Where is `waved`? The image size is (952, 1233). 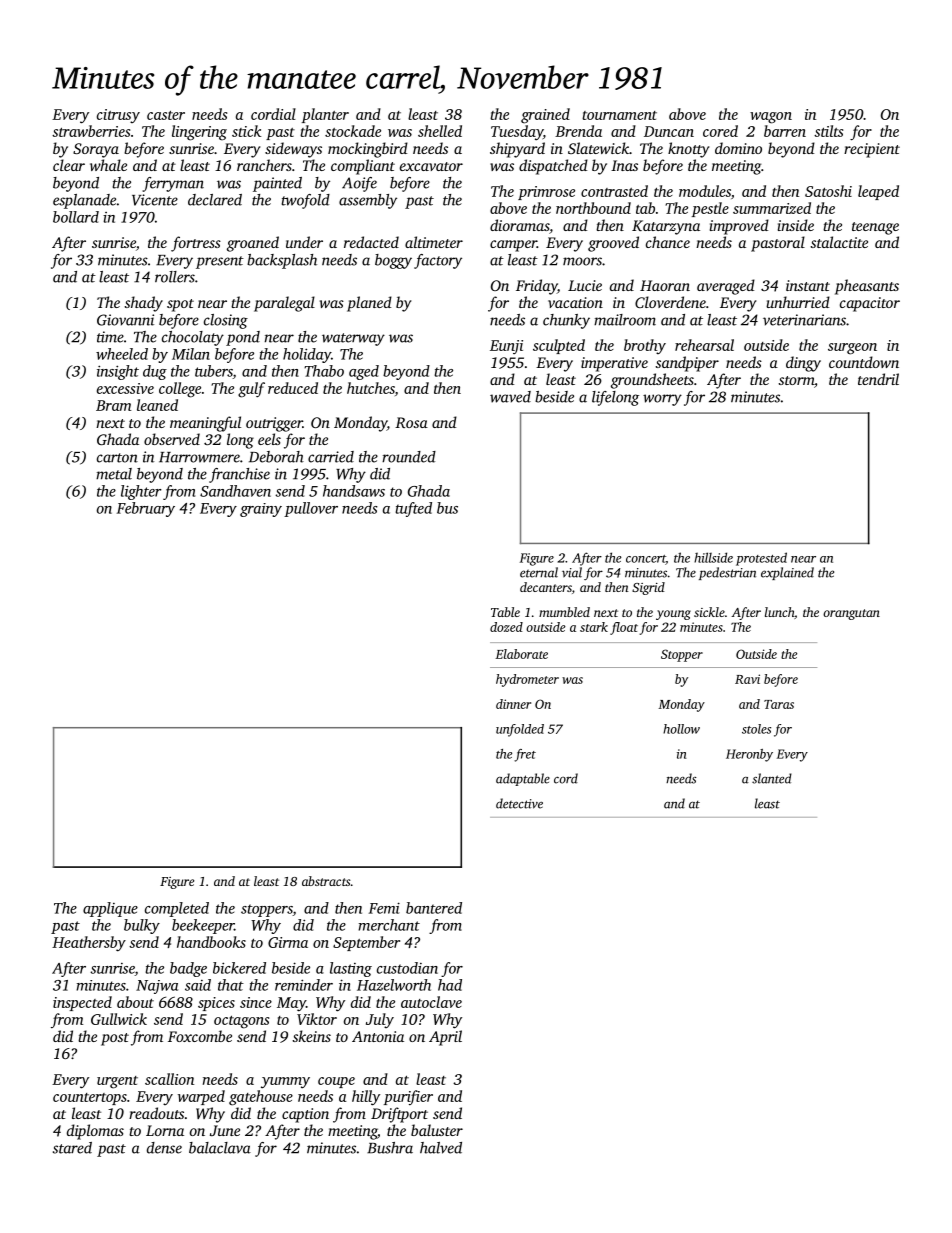
waved is located at coordinates (510, 397).
